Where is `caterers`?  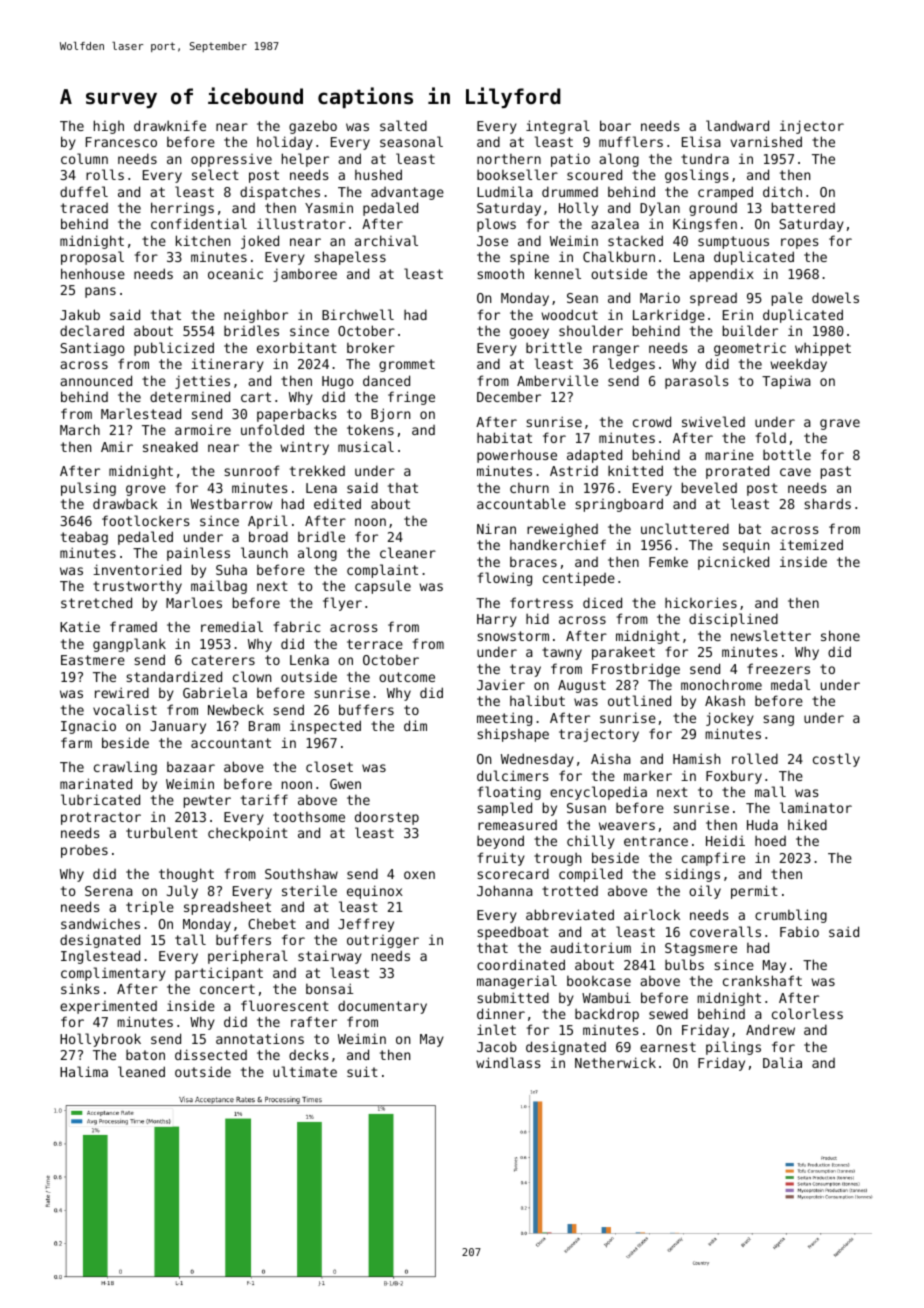 caterers is located at coordinates (223, 660).
